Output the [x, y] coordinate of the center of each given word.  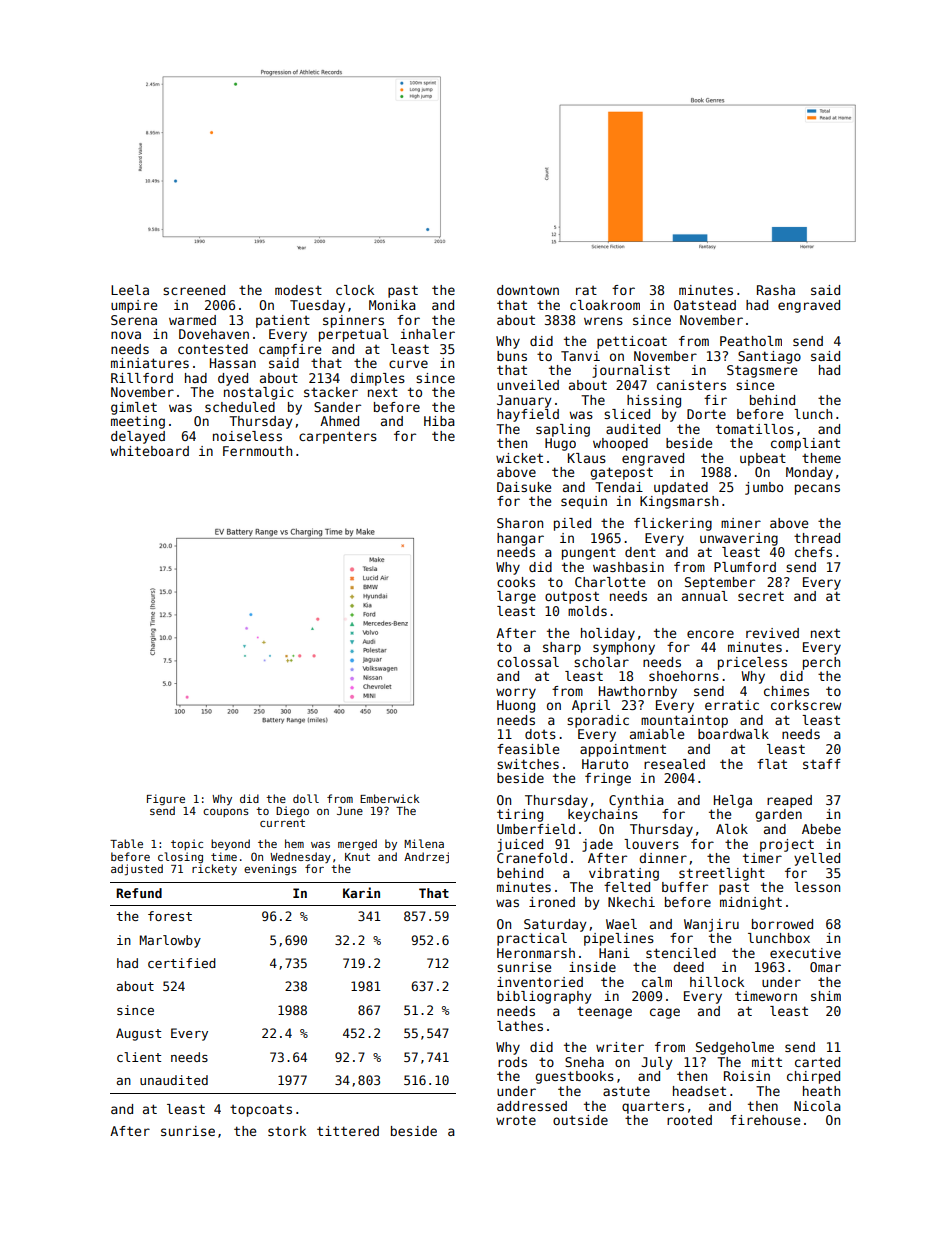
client [139, 1057]
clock [355, 290]
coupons [226, 813]
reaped [789, 801]
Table [126, 843]
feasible [528, 749]
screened [194, 290]
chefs [813, 552]
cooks [516, 582]
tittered [348, 1131]
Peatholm [751, 341]
